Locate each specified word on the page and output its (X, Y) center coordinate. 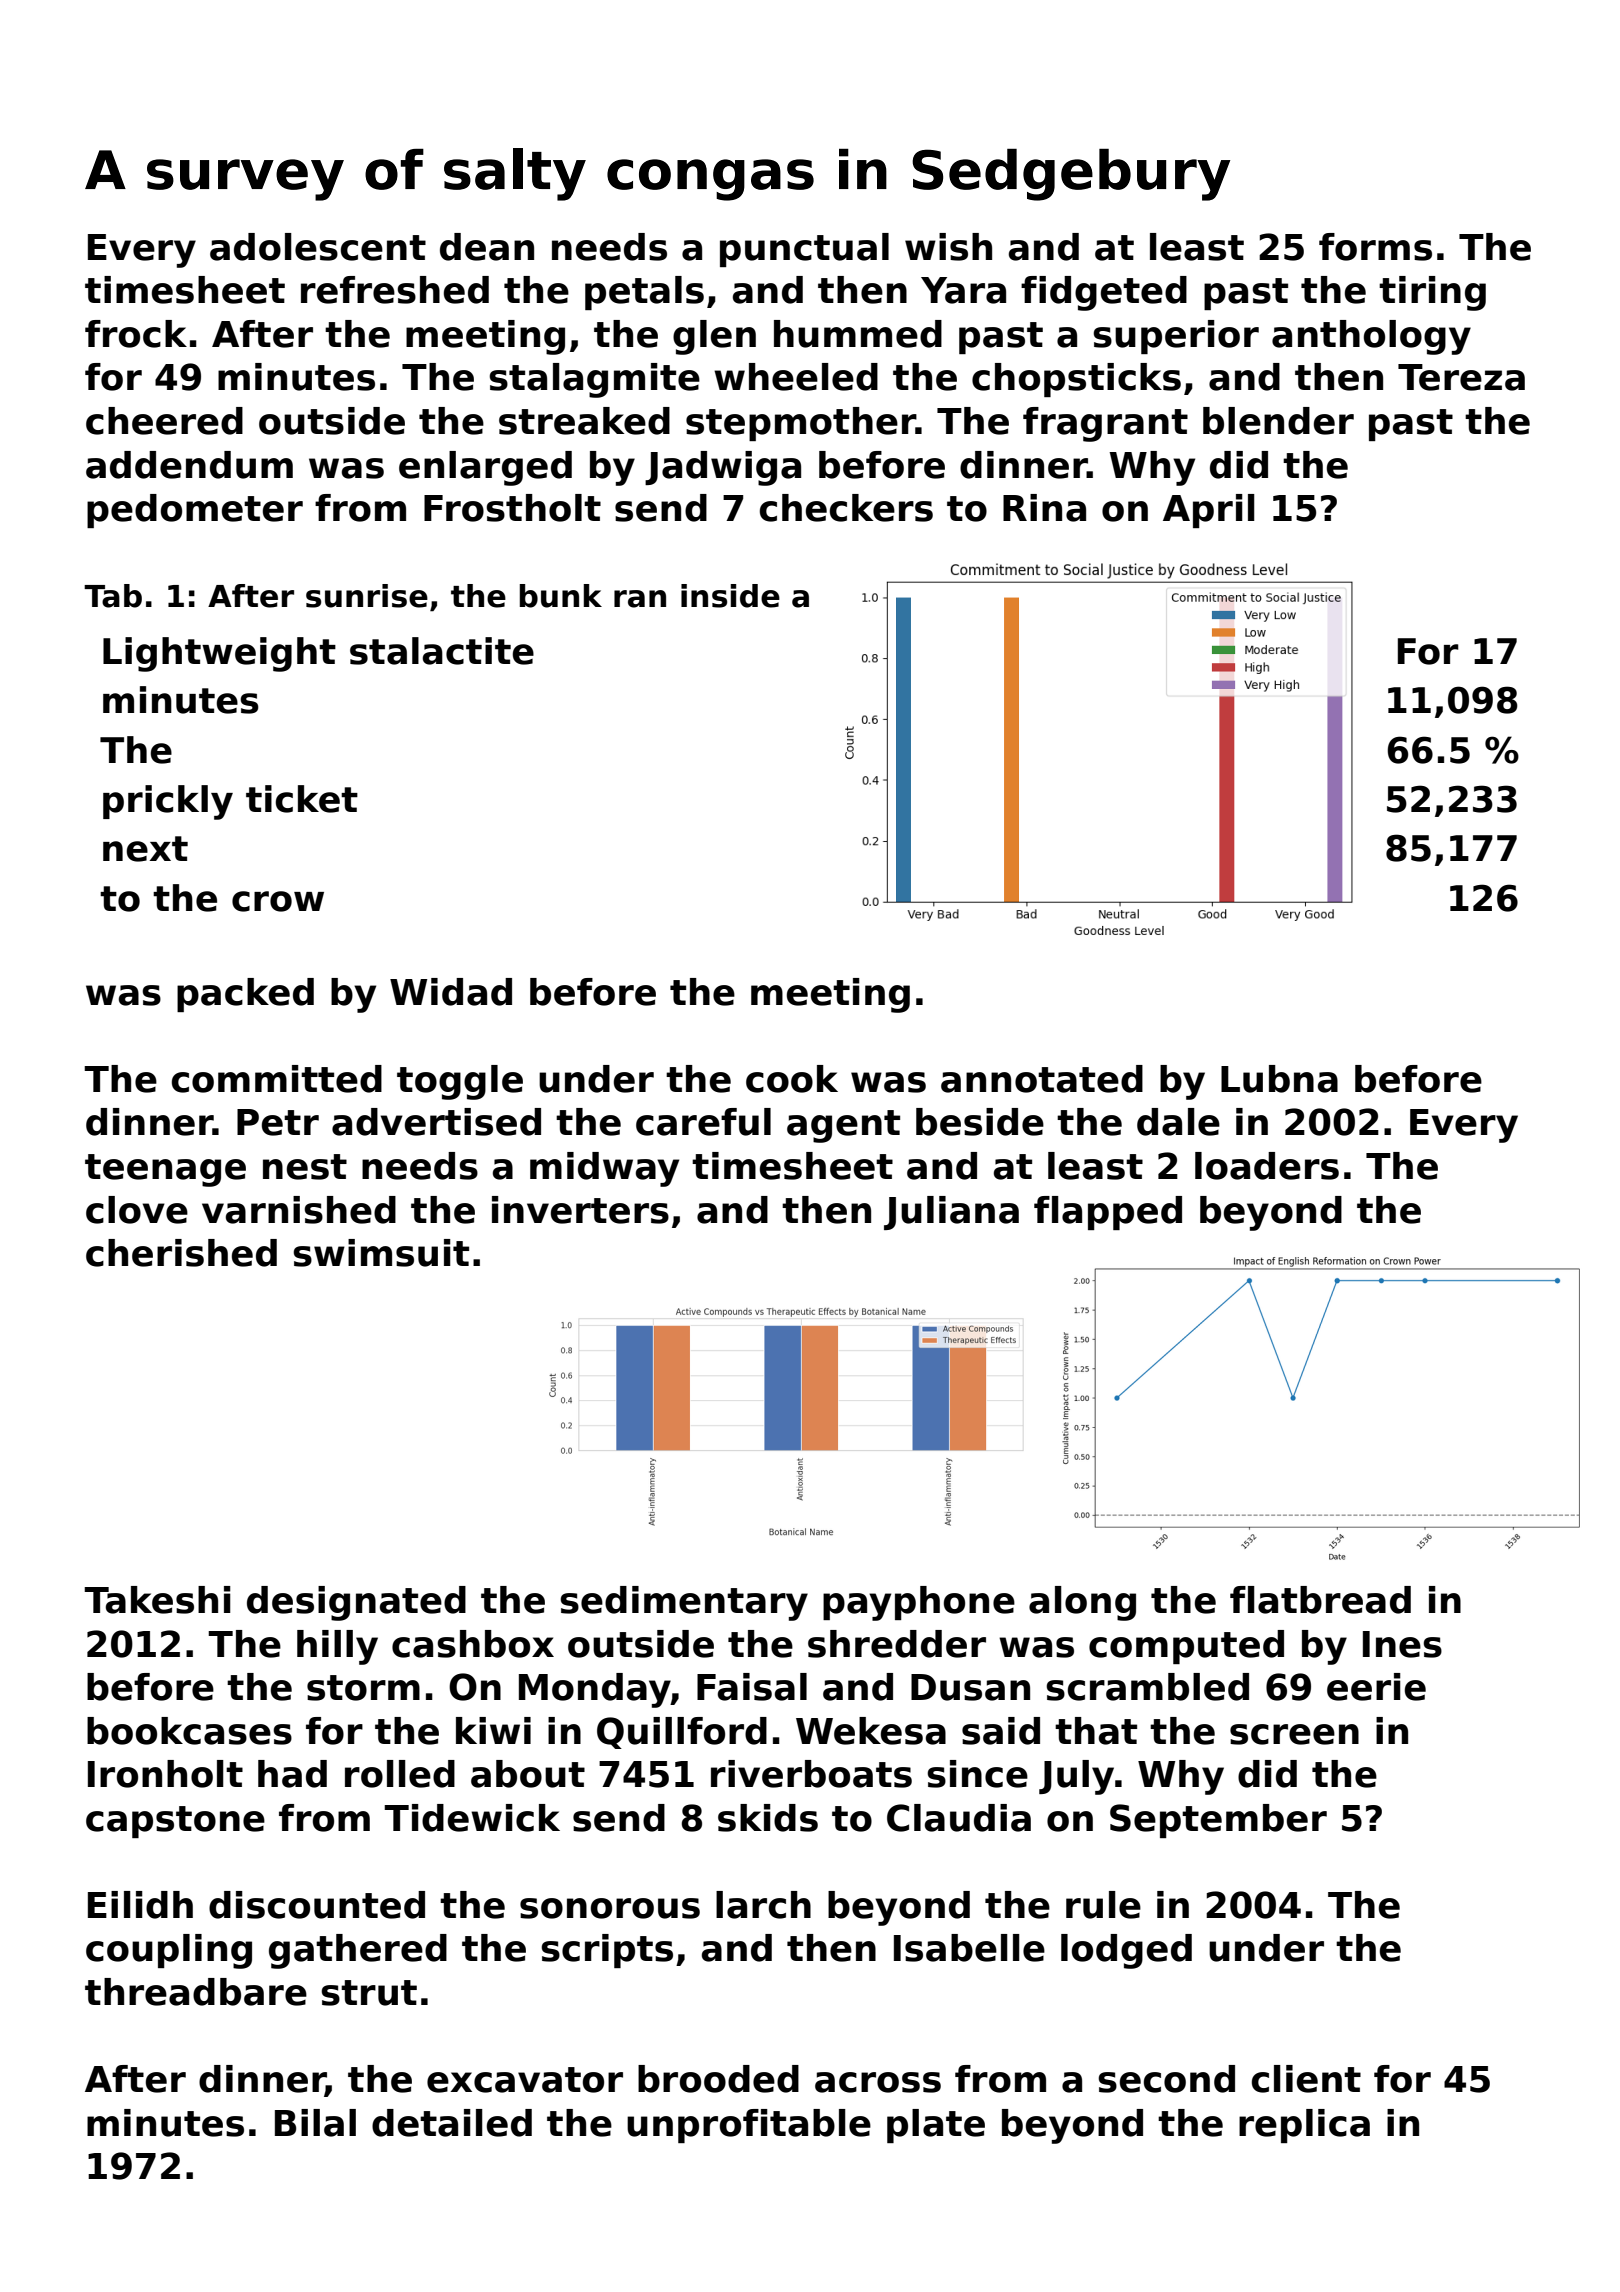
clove (137, 1210)
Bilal (315, 2123)
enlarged (485, 468)
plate (936, 2126)
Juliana (951, 1213)
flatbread (1320, 1600)
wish (948, 247)
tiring (1432, 293)
